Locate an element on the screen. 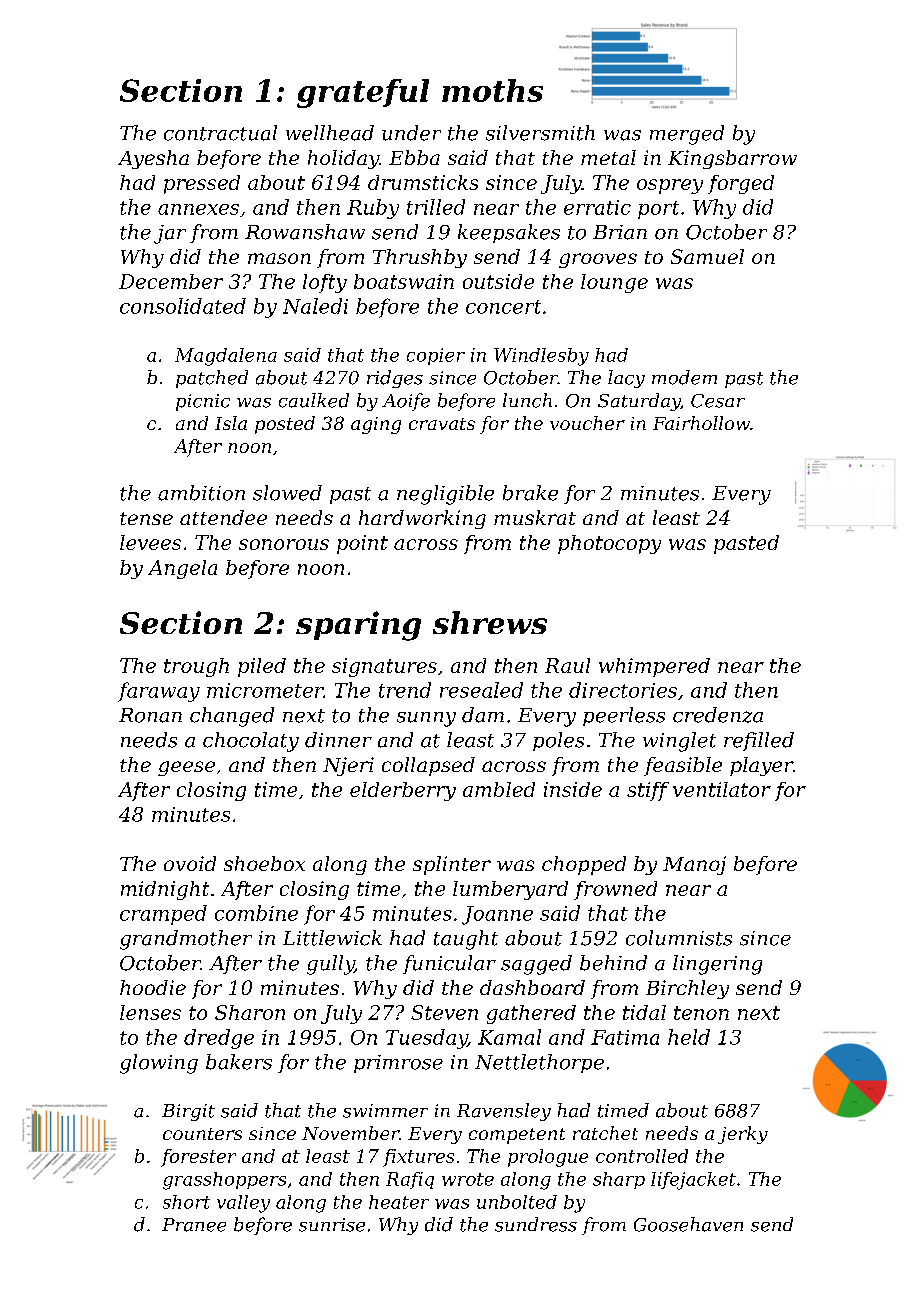 The height and width of the screenshot is (1311, 924). behind is located at coordinates (613, 963).
